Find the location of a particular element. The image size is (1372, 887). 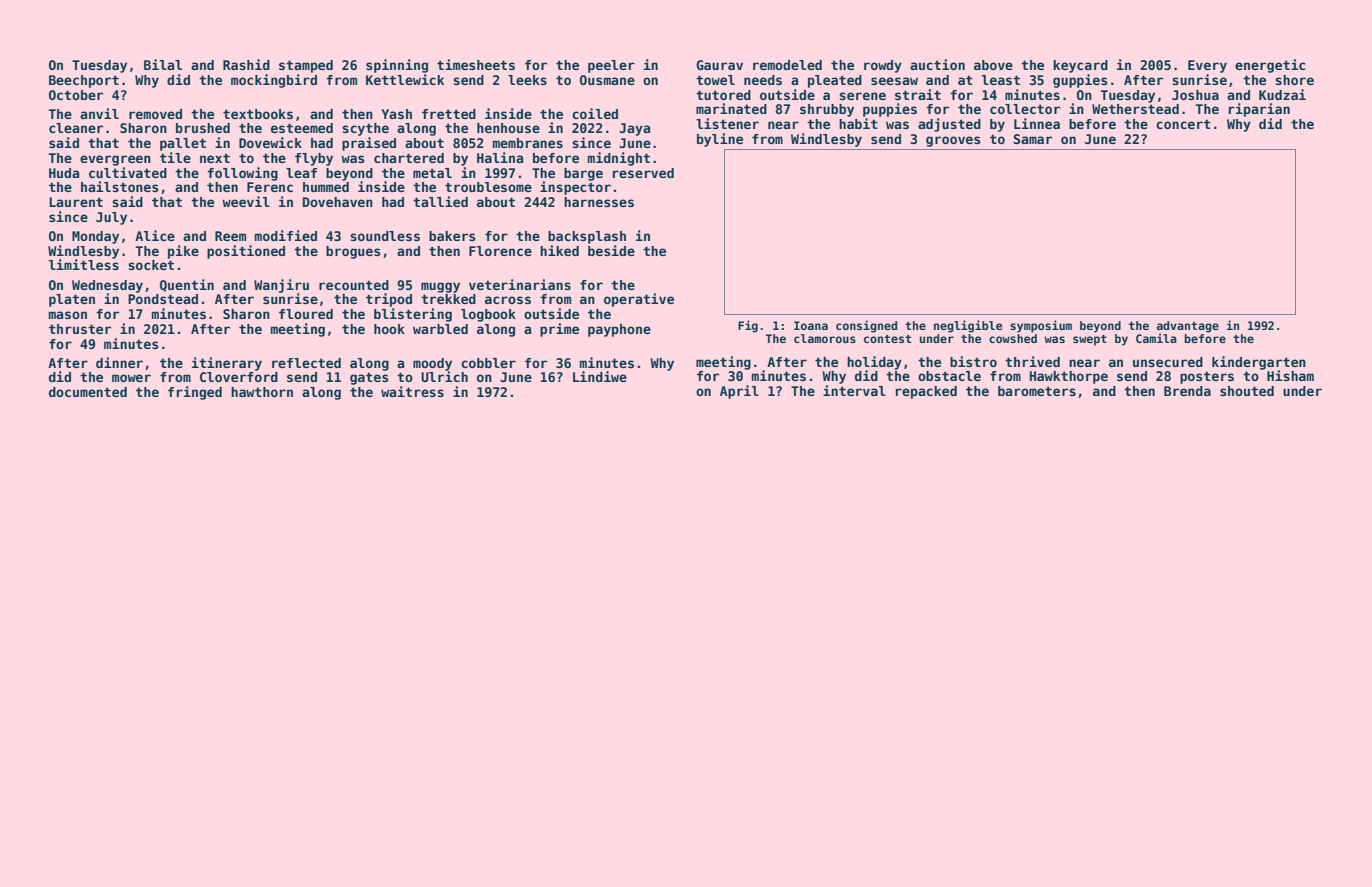

towel is located at coordinates (715, 80).
